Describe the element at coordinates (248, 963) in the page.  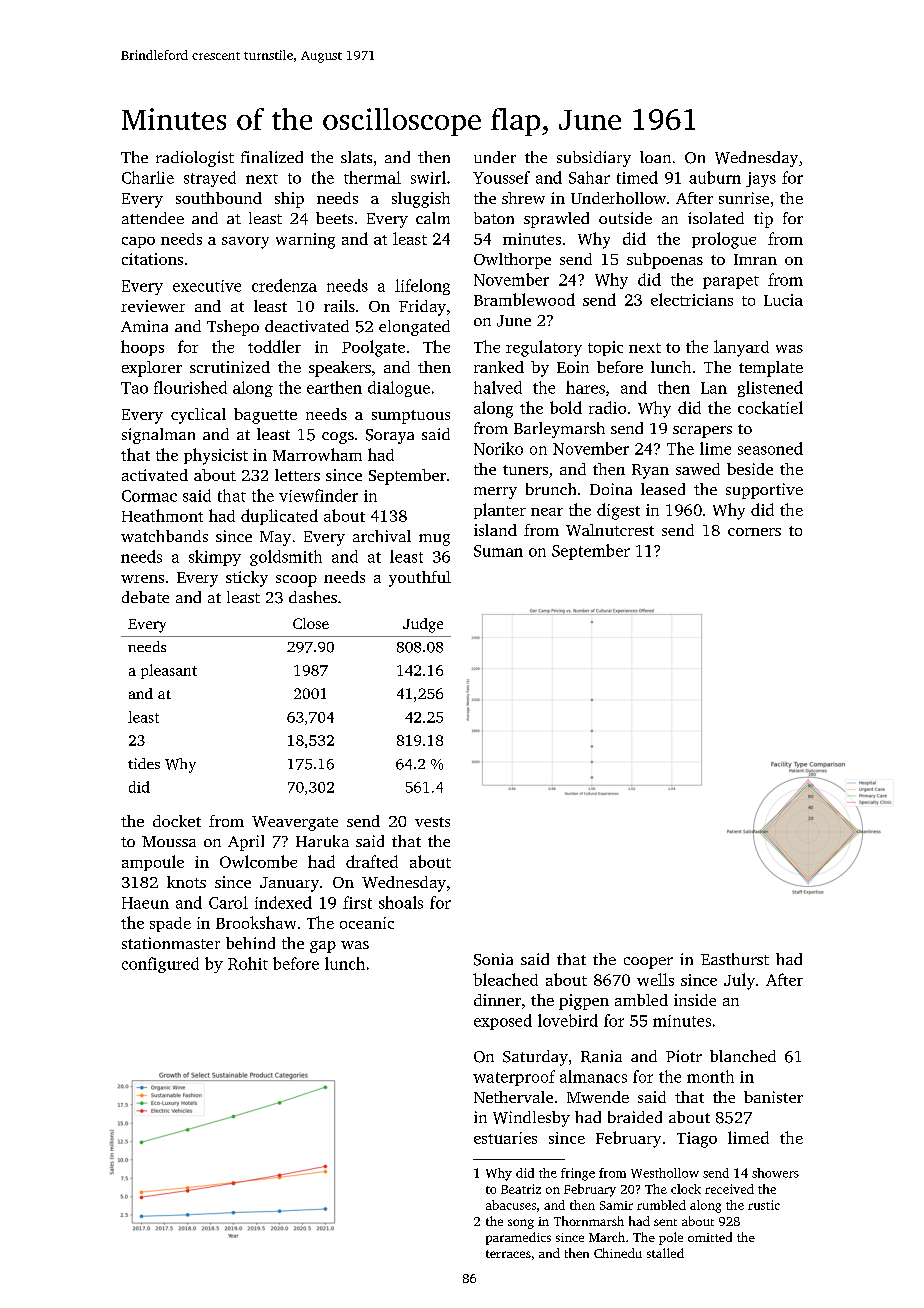
I see `Rohit` at that location.
